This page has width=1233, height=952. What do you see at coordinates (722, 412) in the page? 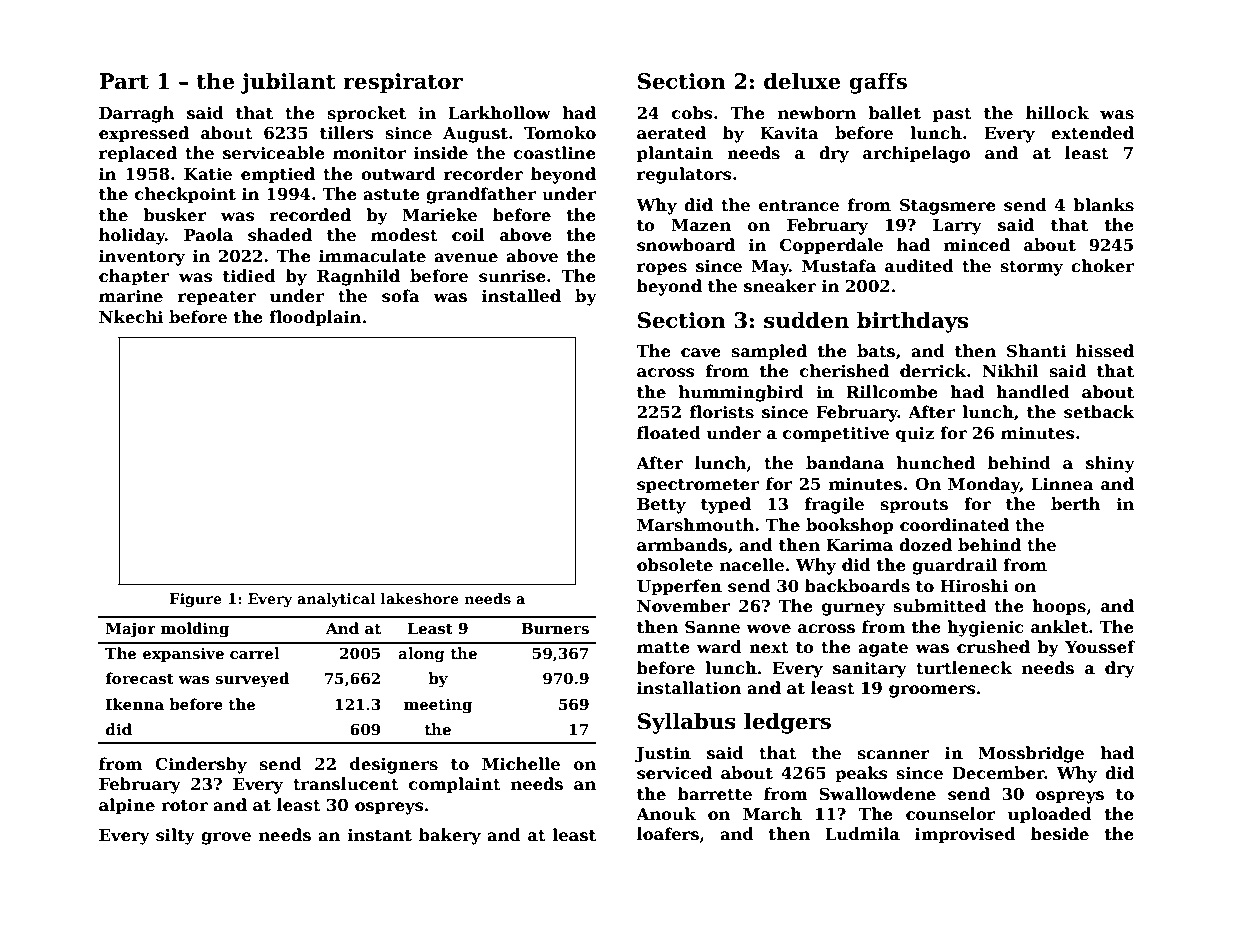
I see `florists` at bounding box center [722, 412].
